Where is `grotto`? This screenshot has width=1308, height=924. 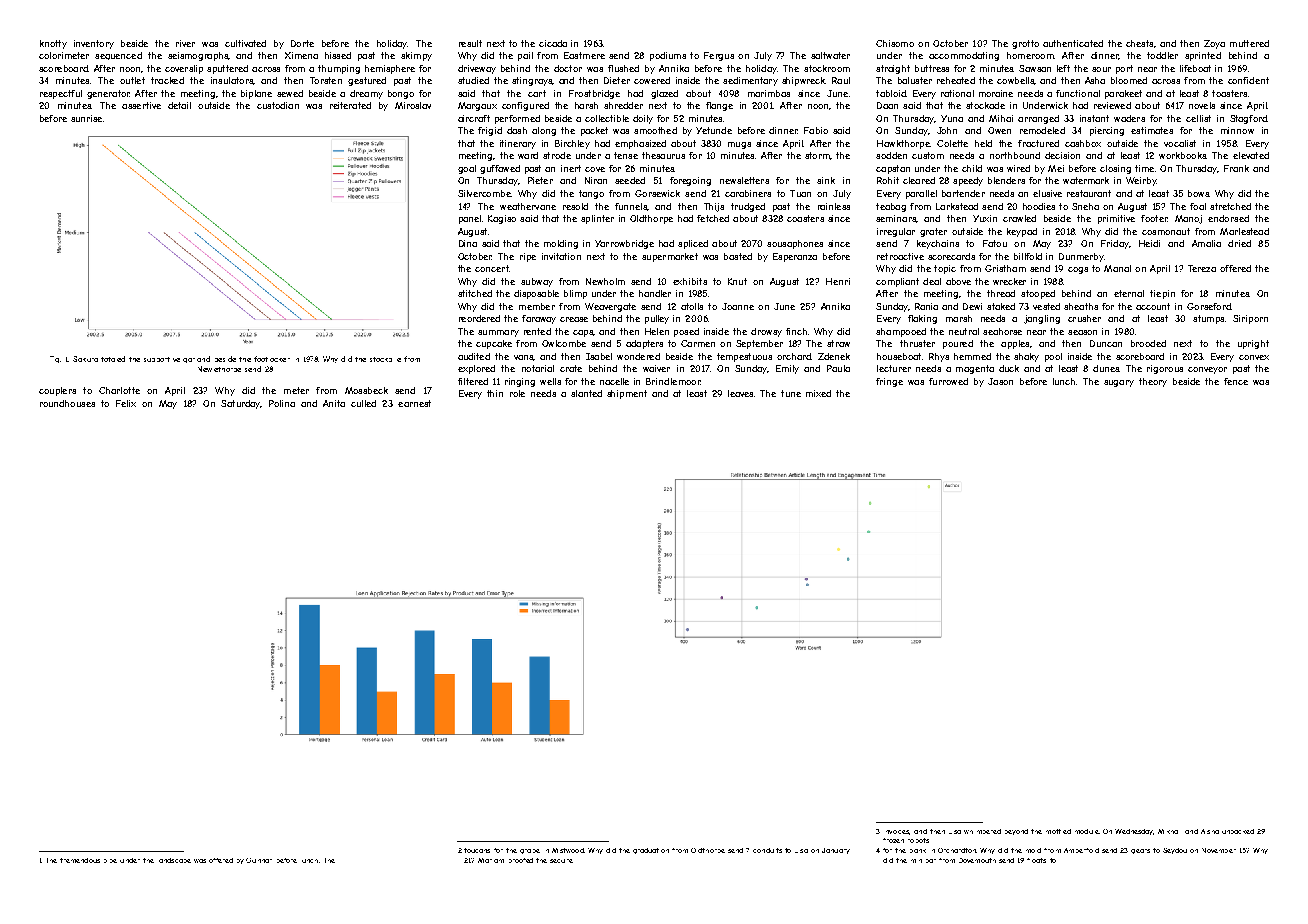
grotto is located at coordinates (1025, 44).
